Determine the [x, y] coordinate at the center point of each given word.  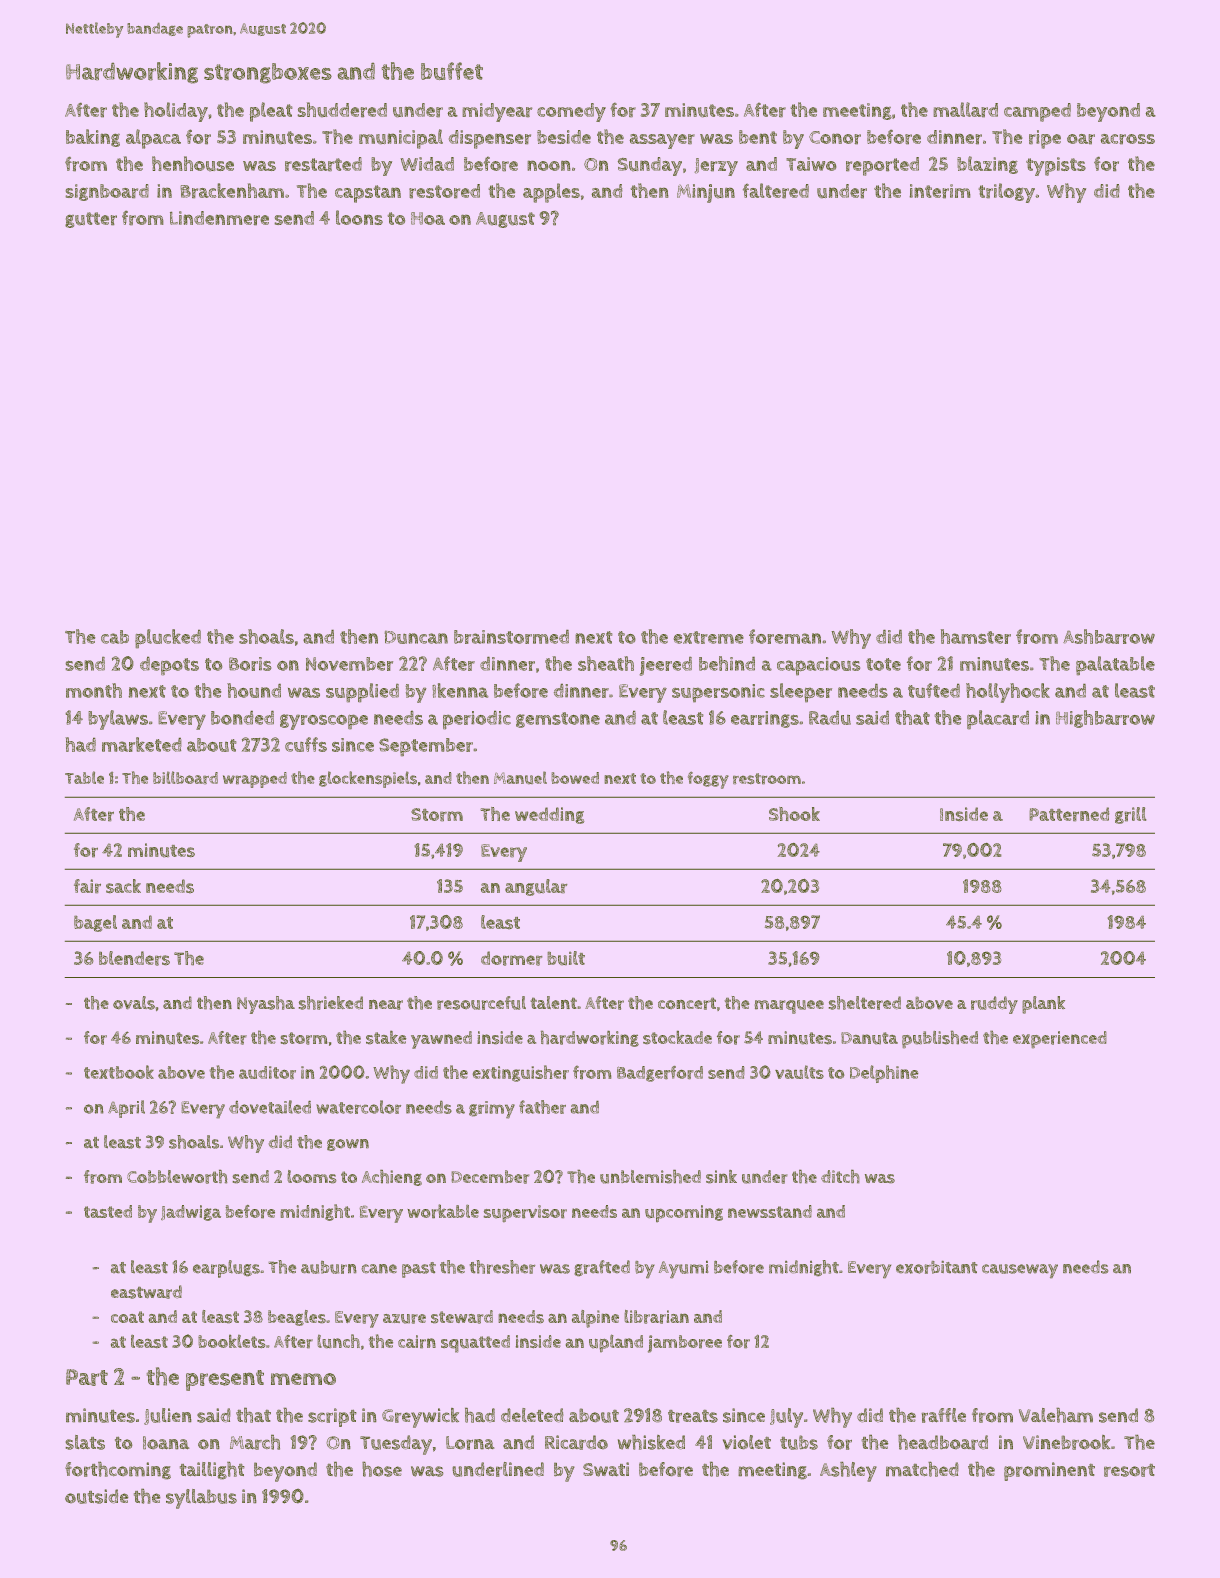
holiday [176, 112]
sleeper [801, 692]
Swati [606, 1469]
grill [1130, 815]
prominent [1049, 1471]
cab [115, 637]
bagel [95, 923]
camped [1037, 112]
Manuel [520, 777]
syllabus [201, 1499]
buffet [452, 71]
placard [998, 719]
